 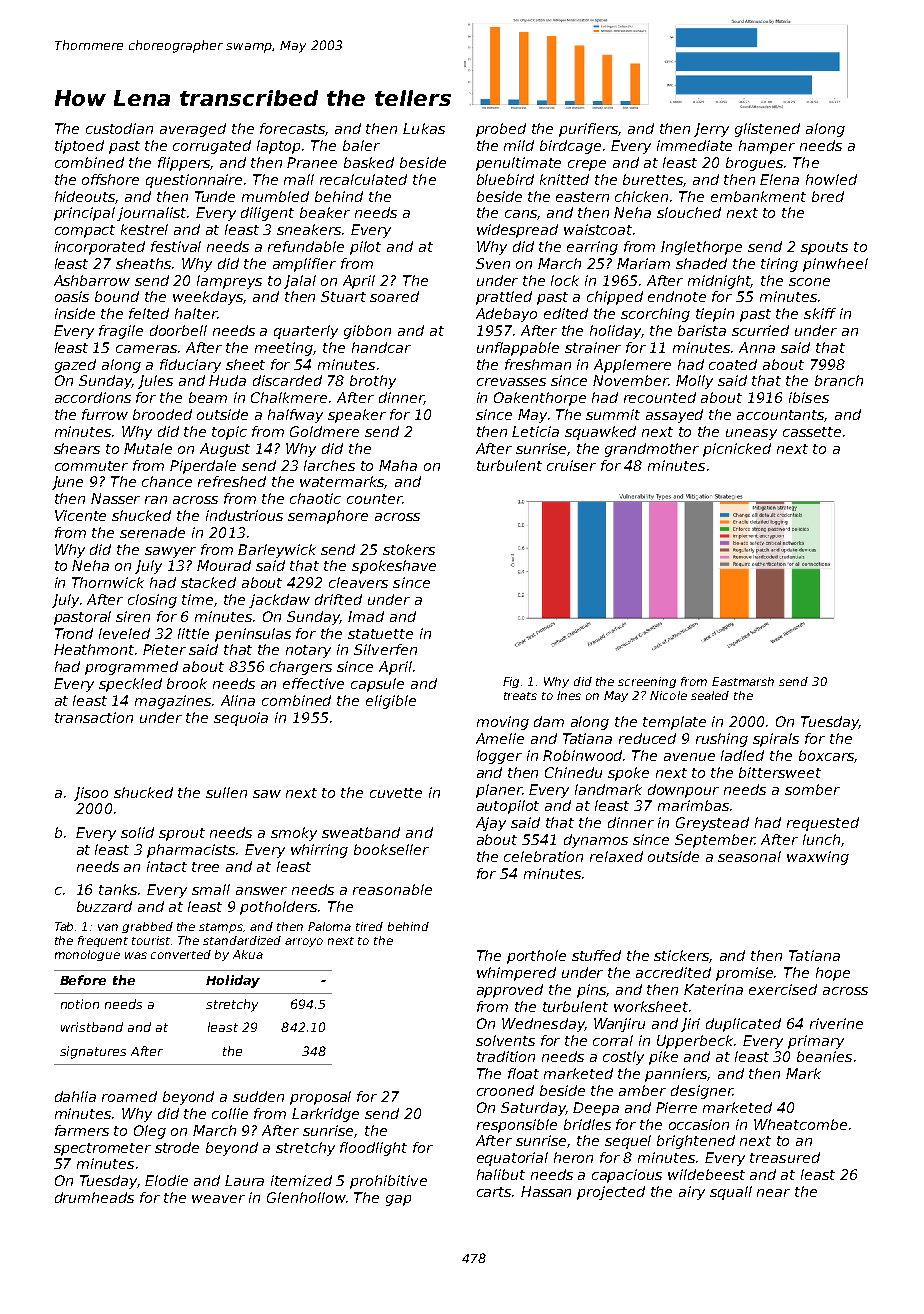 I want to click on converted, so click(x=181, y=954).
